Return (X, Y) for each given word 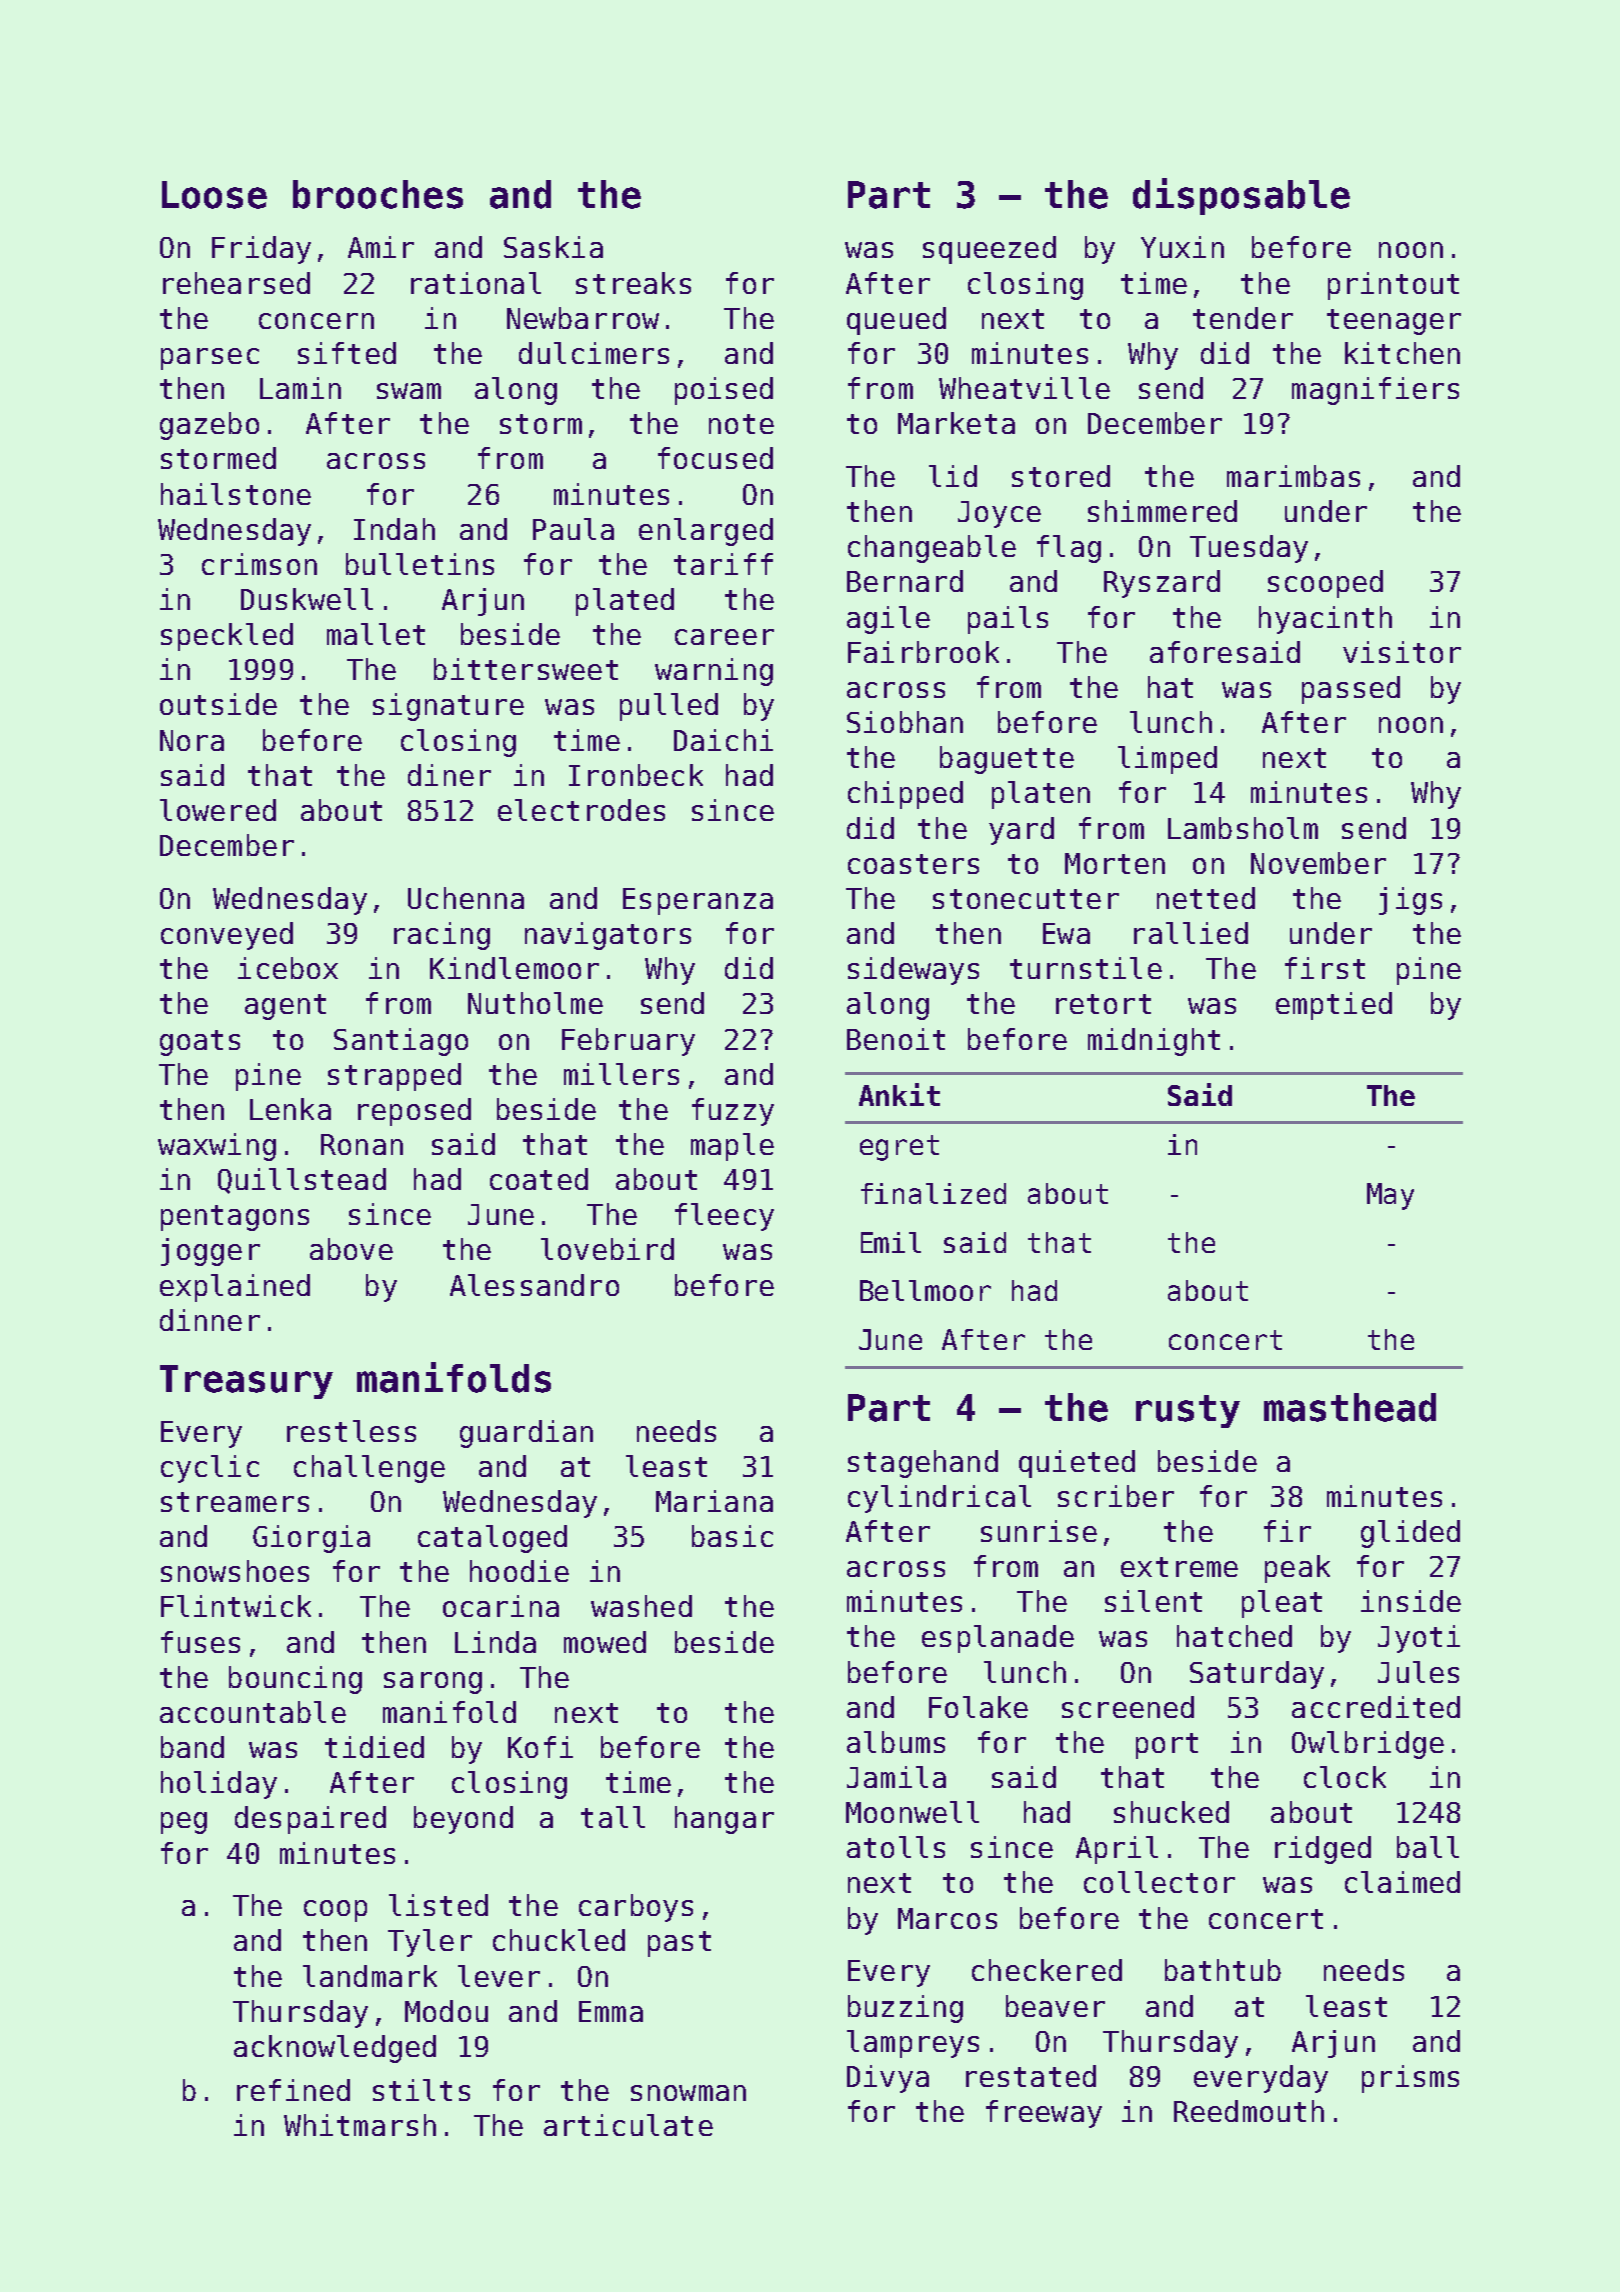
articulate (628, 2125)
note (741, 424)
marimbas (1293, 476)
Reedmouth (1249, 2111)
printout (1393, 286)
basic (732, 1536)
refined (293, 2090)
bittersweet (526, 669)
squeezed (989, 250)
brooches (378, 194)
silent (1153, 1601)
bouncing (295, 1680)
